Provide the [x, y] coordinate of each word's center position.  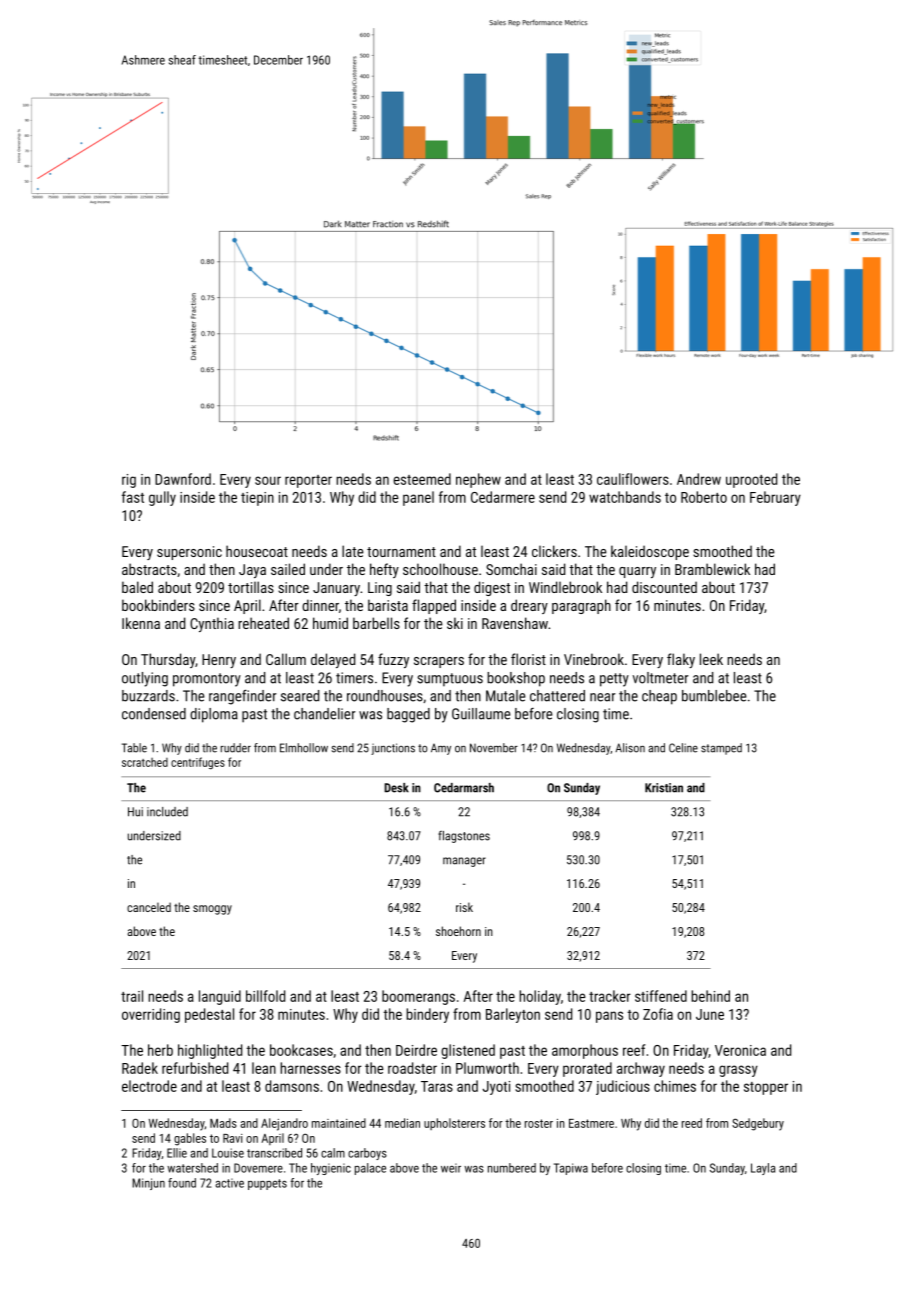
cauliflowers [633, 479]
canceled [149, 907]
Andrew [699, 479]
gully [162, 498]
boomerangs [418, 997]
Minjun [148, 1184]
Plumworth [487, 1068]
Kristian [664, 788]
